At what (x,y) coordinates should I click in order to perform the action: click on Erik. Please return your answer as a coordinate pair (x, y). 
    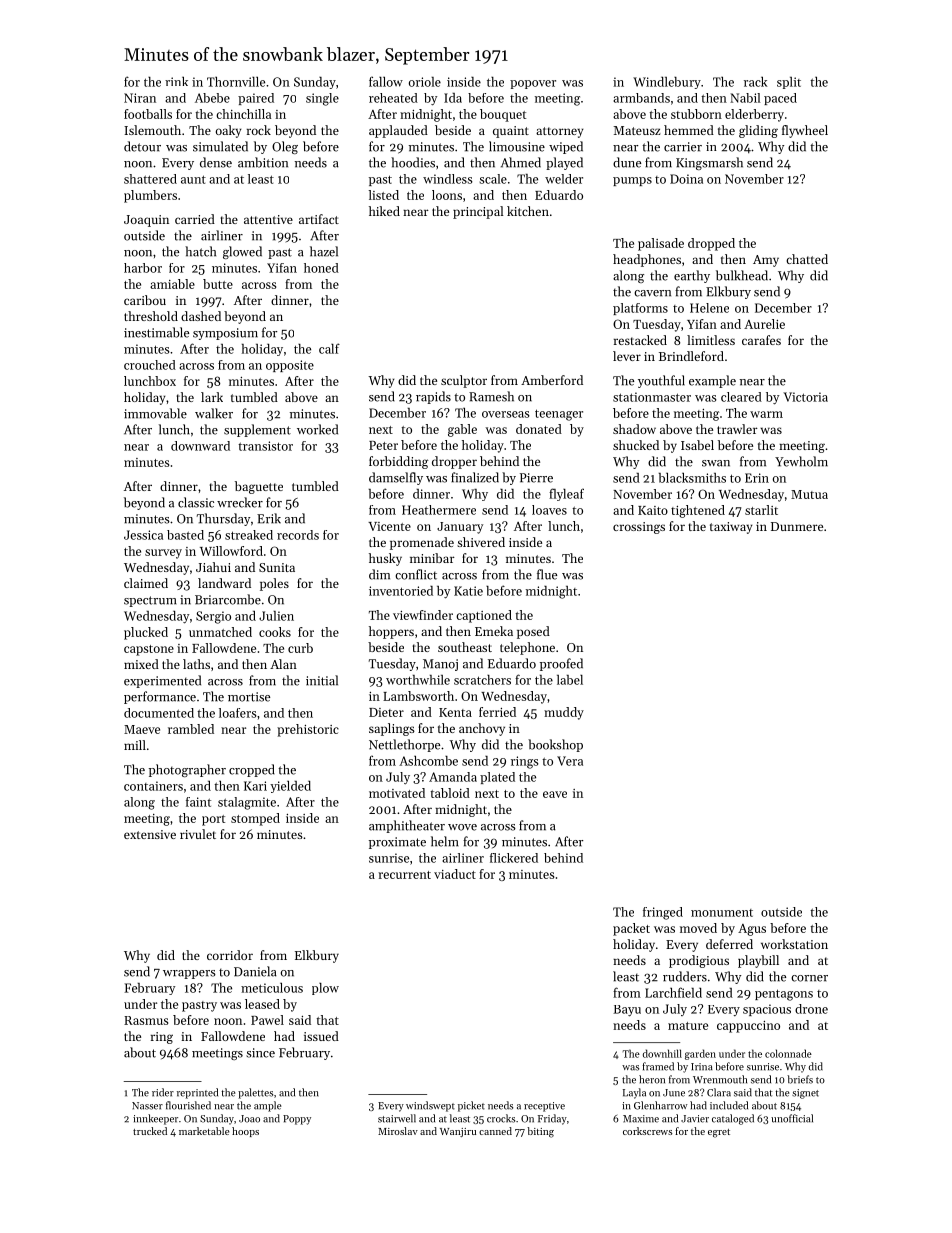
    Looking at the image, I should click on (269, 518).
